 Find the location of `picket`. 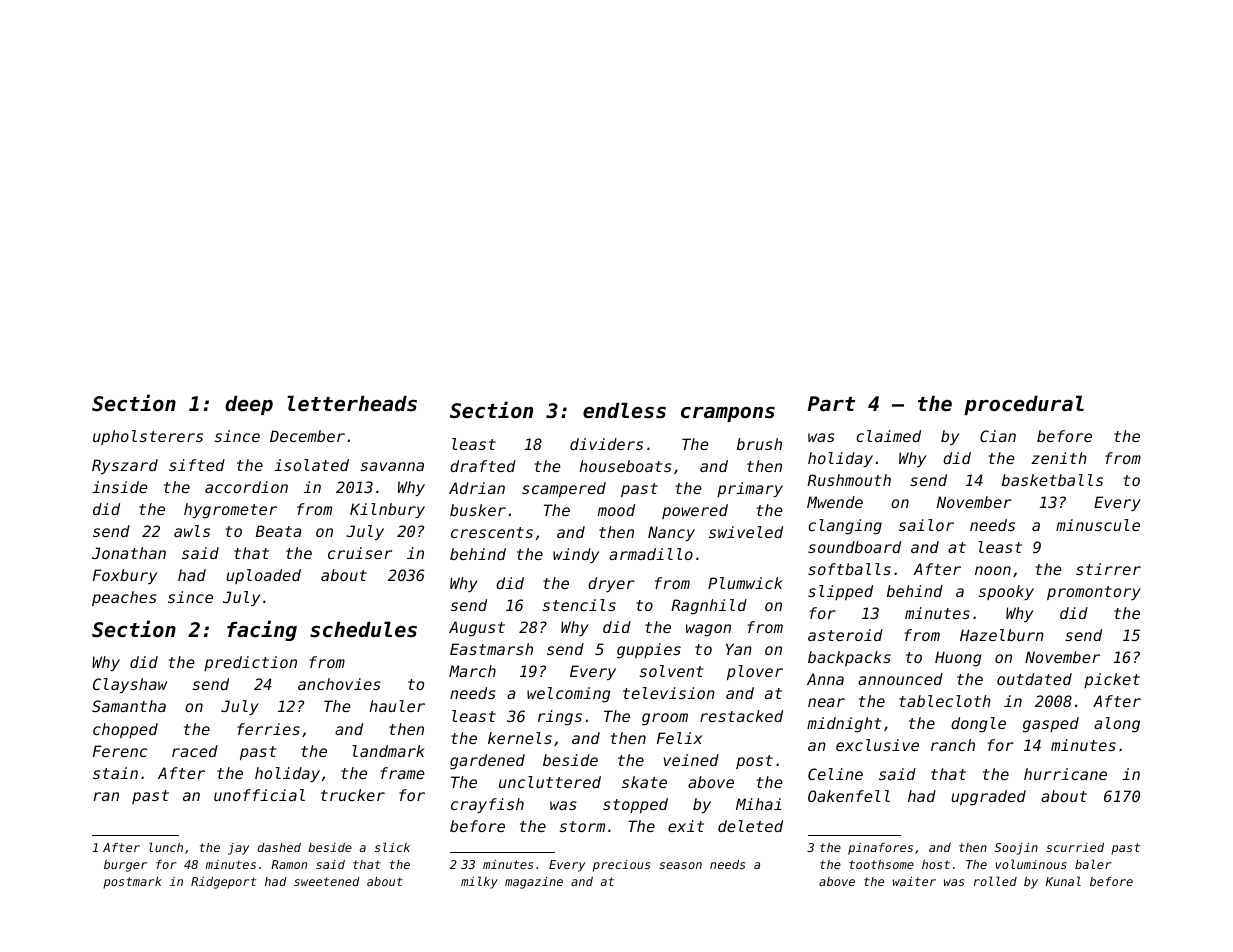

picket is located at coordinates (1112, 680).
